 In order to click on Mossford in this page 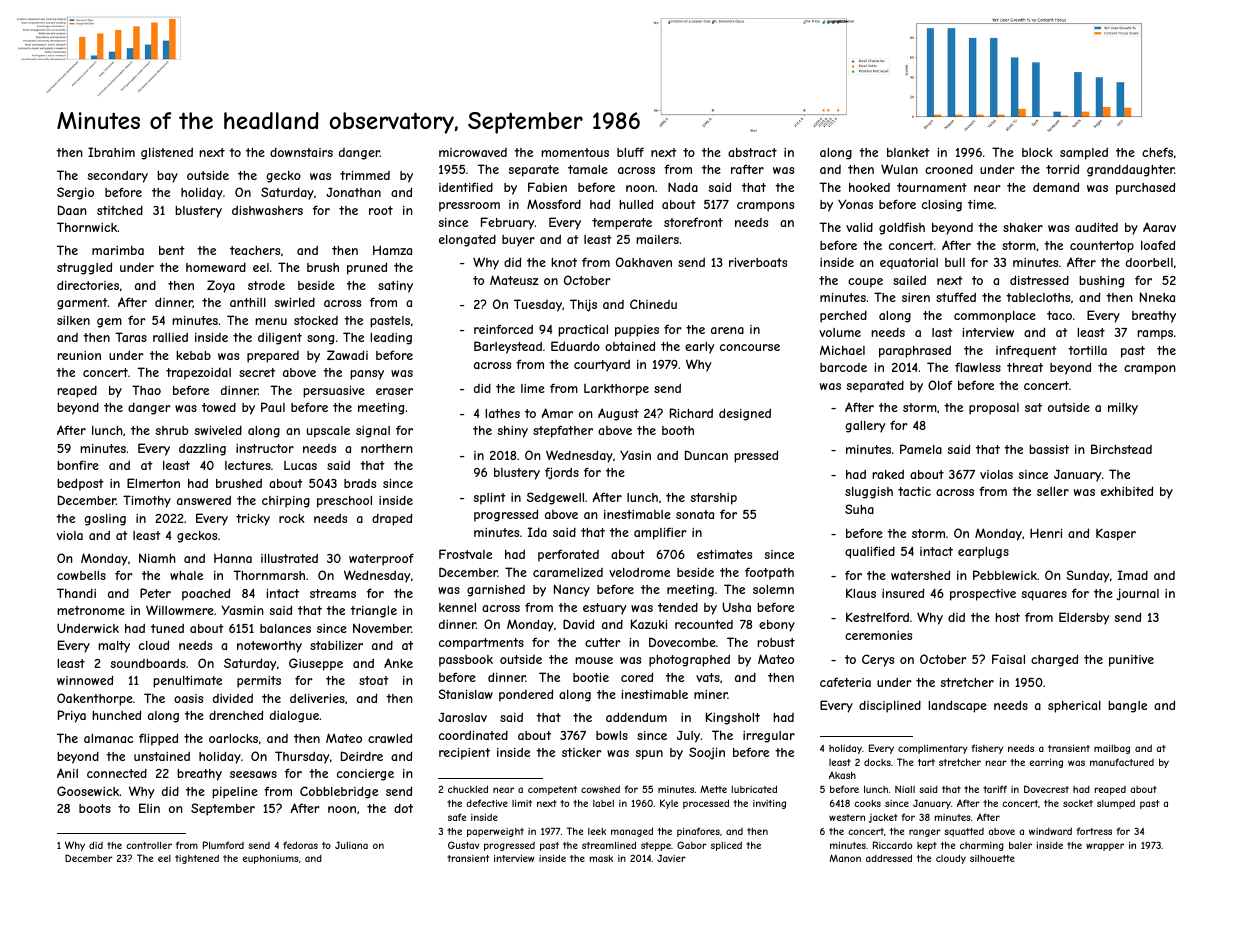, I will do `click(554, 204)`.
